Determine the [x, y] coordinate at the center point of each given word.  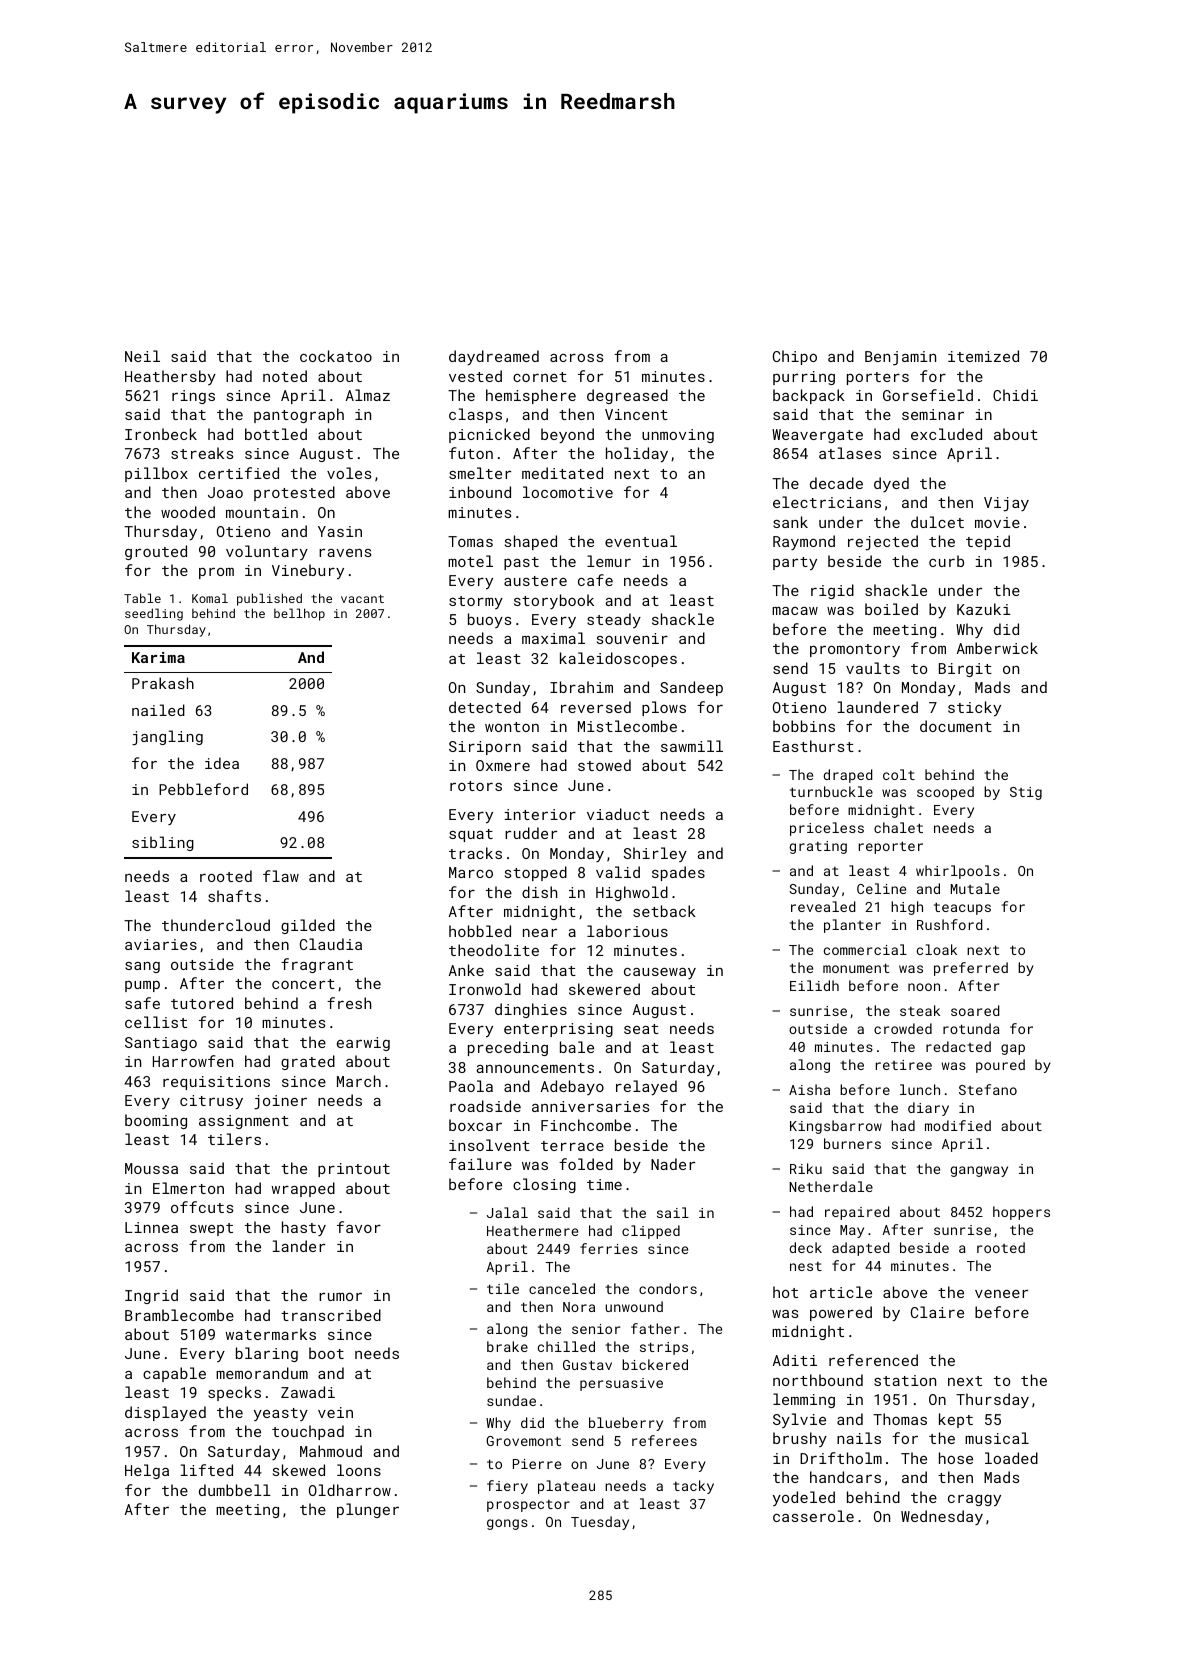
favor [359, 1227]
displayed [165, 1413]
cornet [540, 377]
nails [859, 1438]
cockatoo [336, 356]
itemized [983, 356]
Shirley [655, 854]
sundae [511, 1400]
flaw [281, 876]
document [956, 726]
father [655, 1328]
